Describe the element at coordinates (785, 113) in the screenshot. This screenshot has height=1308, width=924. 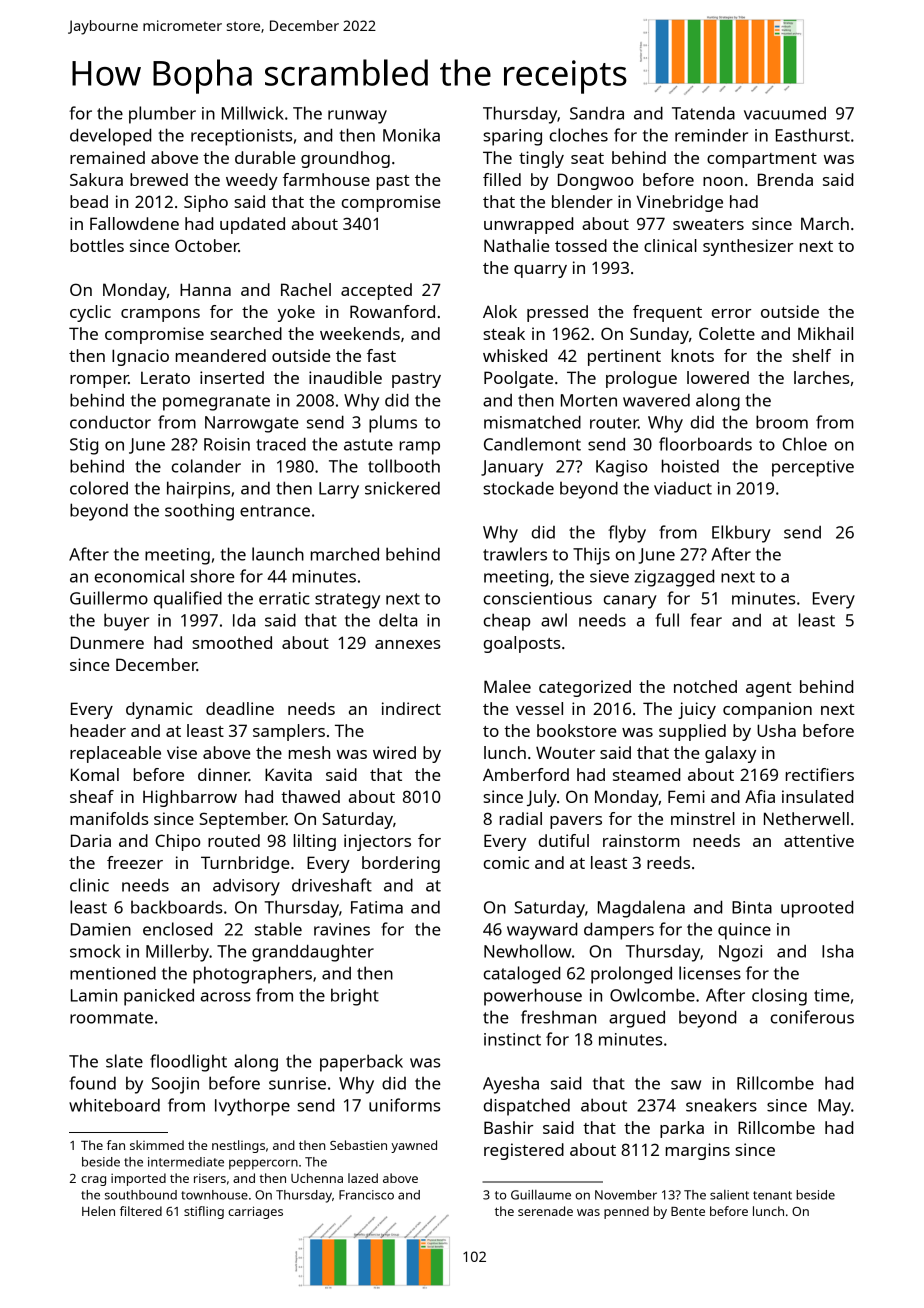
I see `vacuumed` at that location.
